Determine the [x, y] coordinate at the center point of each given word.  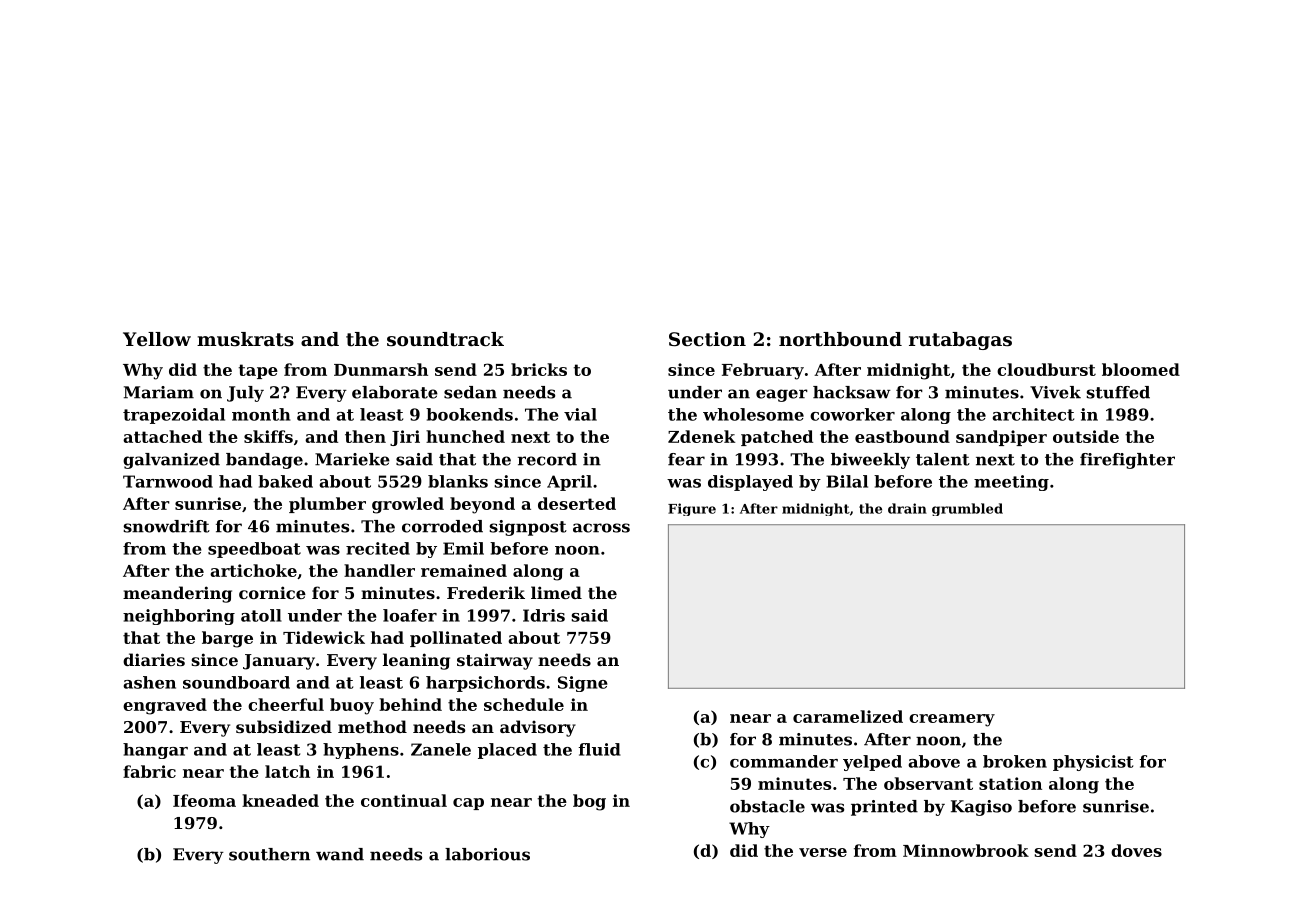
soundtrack [445, 339]
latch [287, 771]
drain [907, 508]
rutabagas [960, 341]
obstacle [767, 806]
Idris [544, 615]
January [279, 662]
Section [707, 339]
